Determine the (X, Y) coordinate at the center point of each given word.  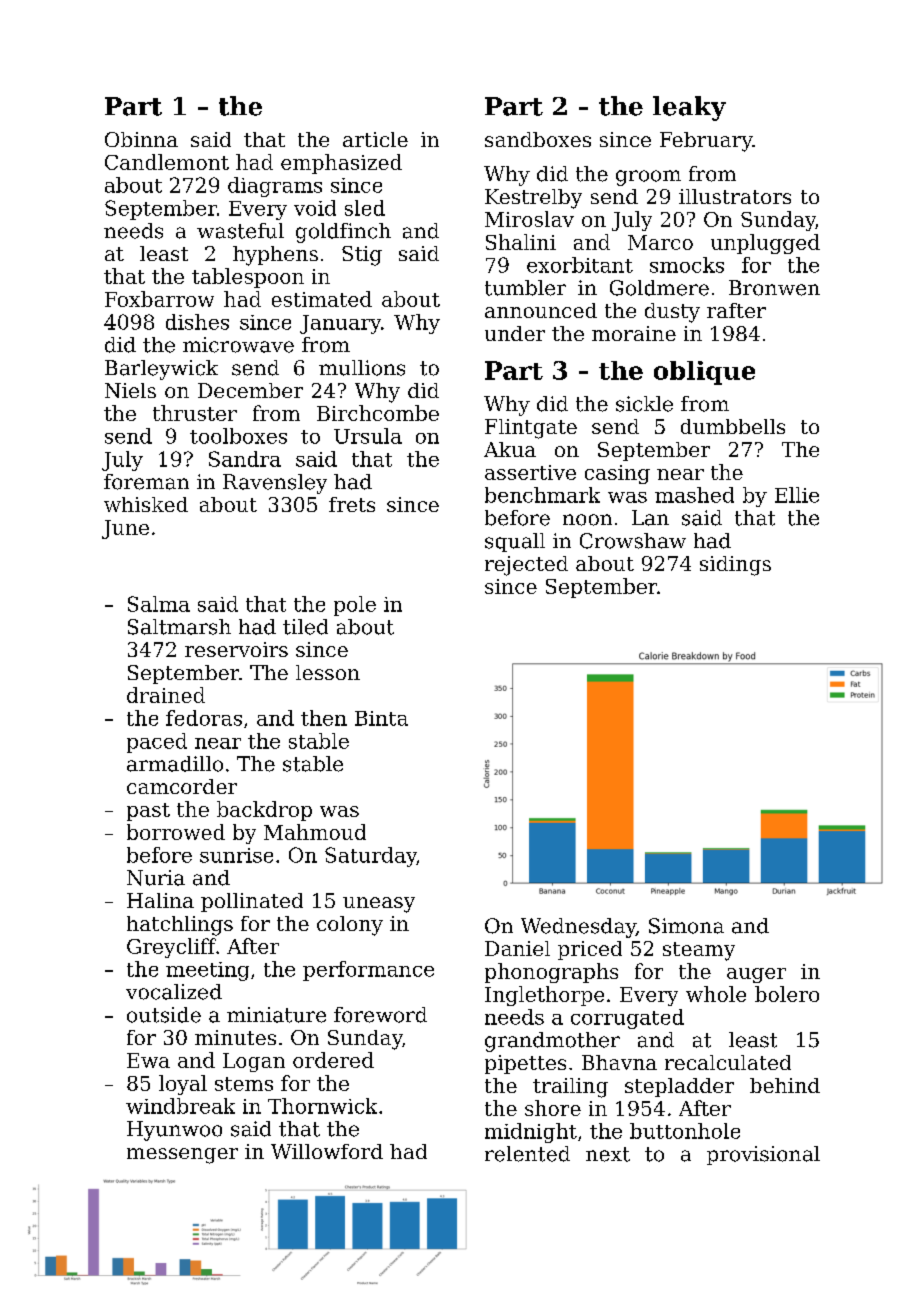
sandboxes (538, 139)
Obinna (141, 139)
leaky (689, 108)
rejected (526, 566)
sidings (735, 566)
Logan (254, 1062)
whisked (146, 504)
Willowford (327, 1151)
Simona (686, 926)
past (148, 812)
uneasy (379, 905)
